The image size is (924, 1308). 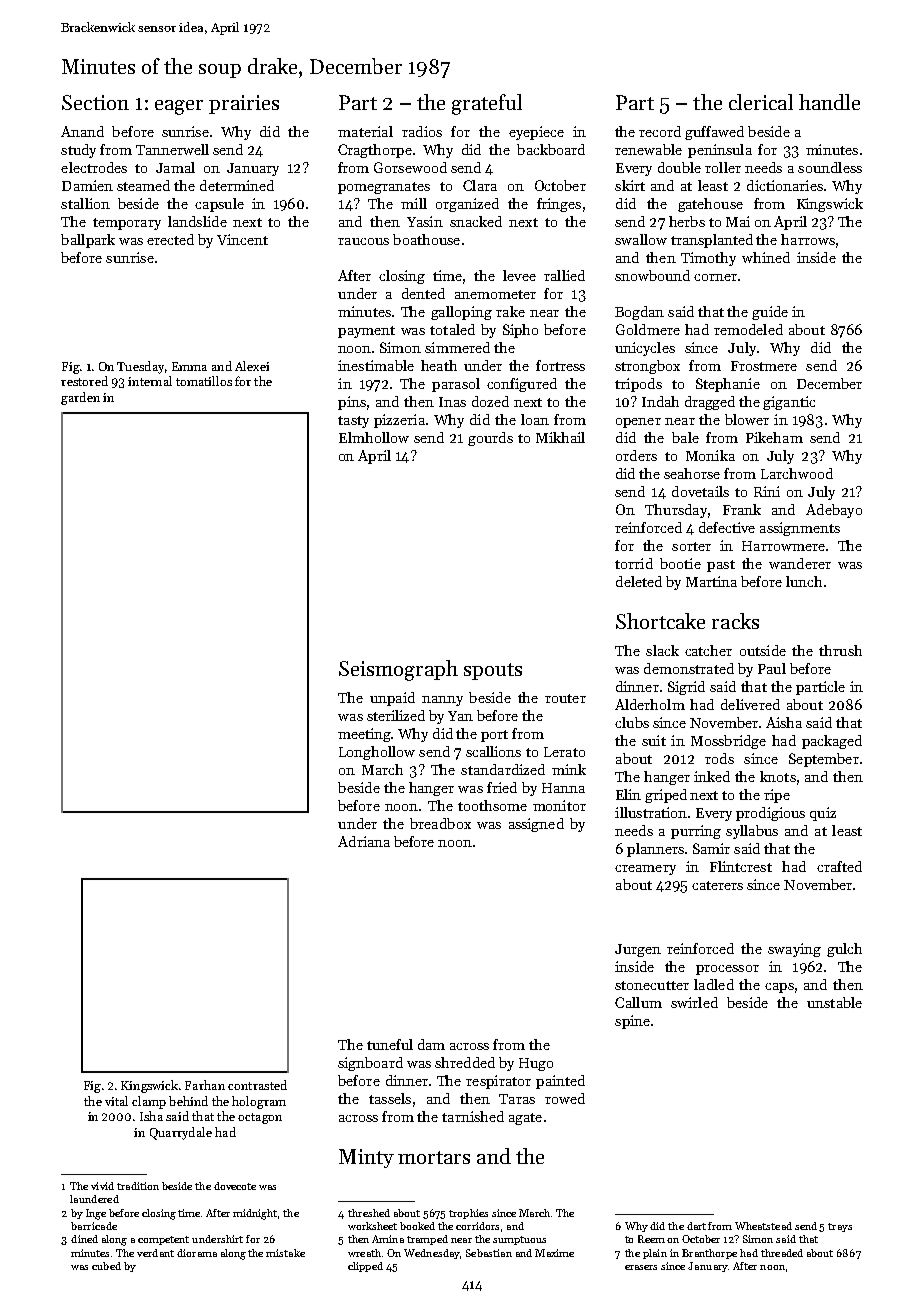 What do you see at coordinates (829, 102) in the screenshot?
I see `handle` at bounding box center [829, 102].
